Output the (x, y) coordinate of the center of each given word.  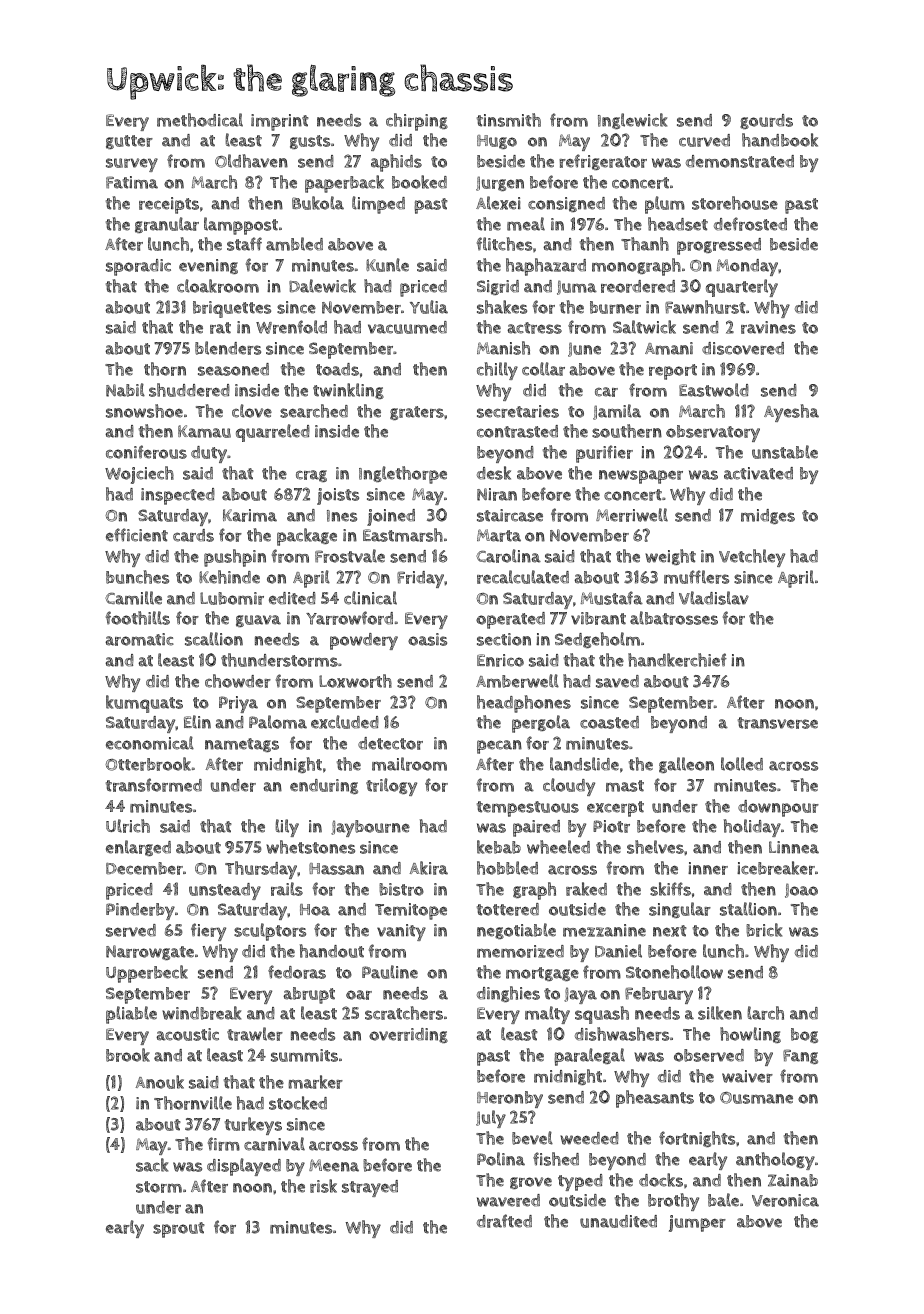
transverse (778, 723)
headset (678, 224)
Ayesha (791, 413)
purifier (604, 454)
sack (152, 1165)
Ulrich (128, 826)
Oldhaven (251, 161)
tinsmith (509, 120)
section (504, 639)
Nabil (125, 390)
